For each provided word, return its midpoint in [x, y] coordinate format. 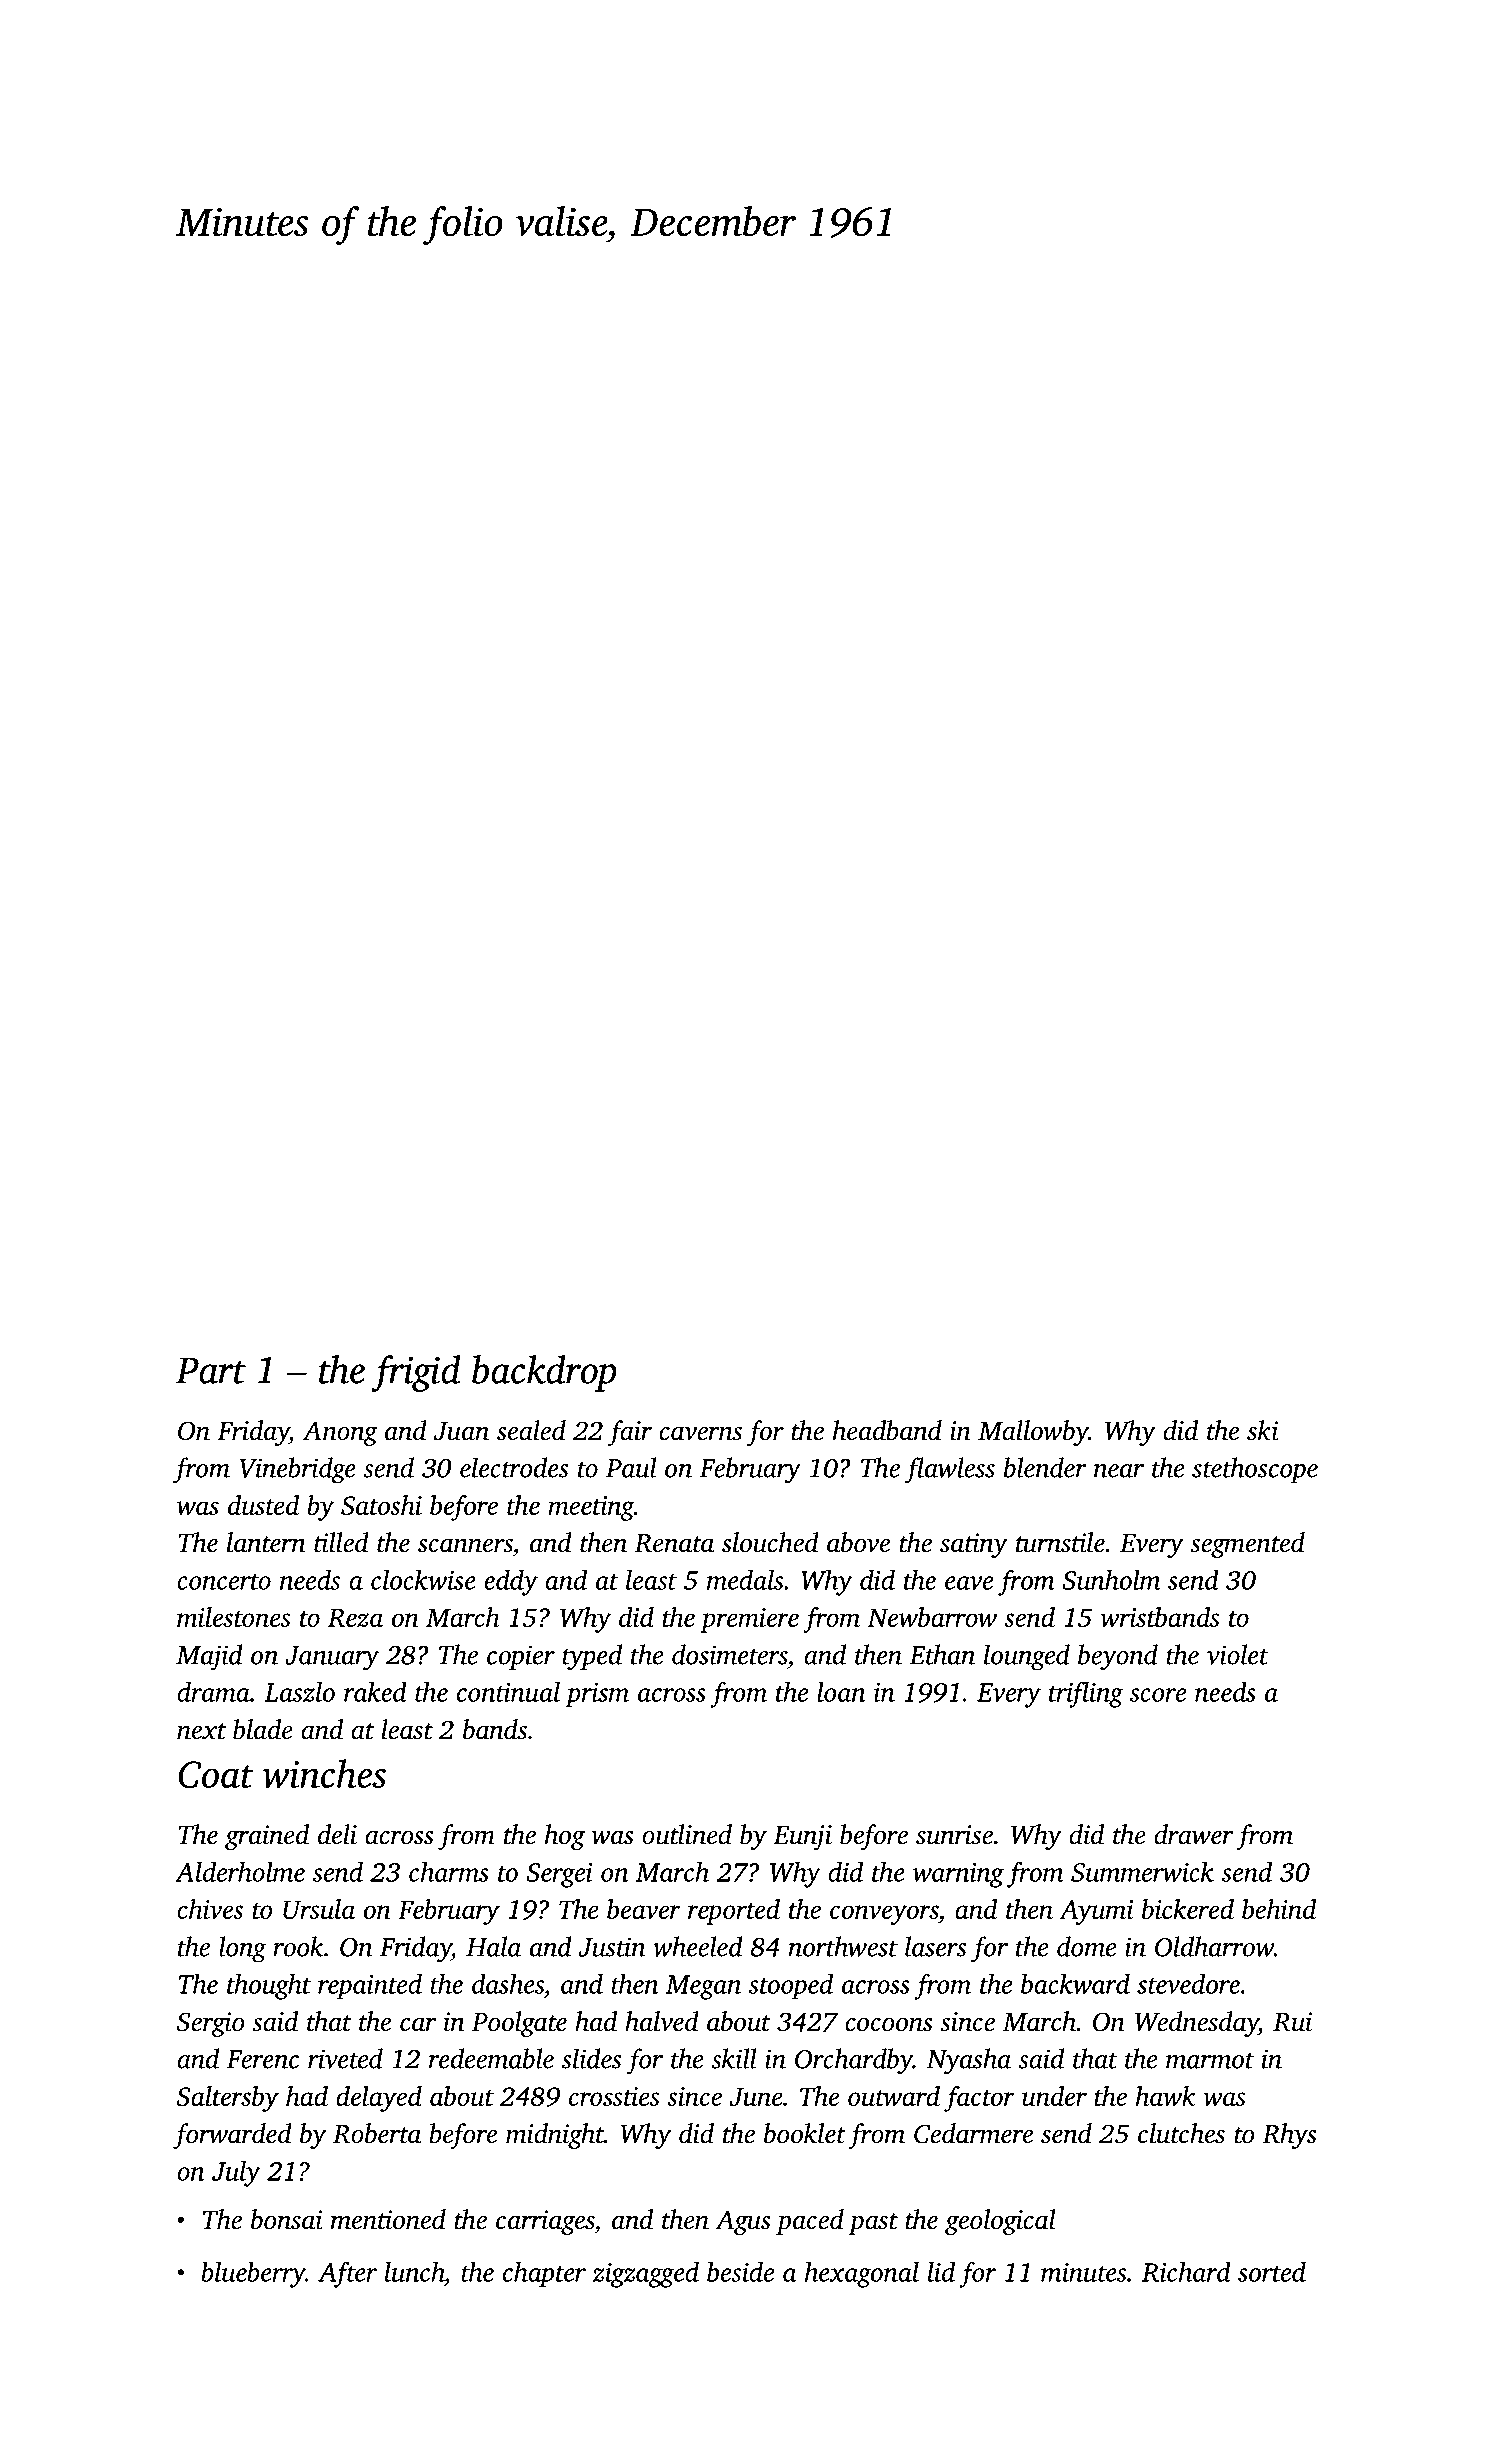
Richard [1186, 2271]
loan [841, 1692]
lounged [1027, 1657]
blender [1045, 1467]
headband [887, 1430]
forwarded [232, 2136]
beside [740, 2271]
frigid [416, 1373]
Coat [216, 1774]
